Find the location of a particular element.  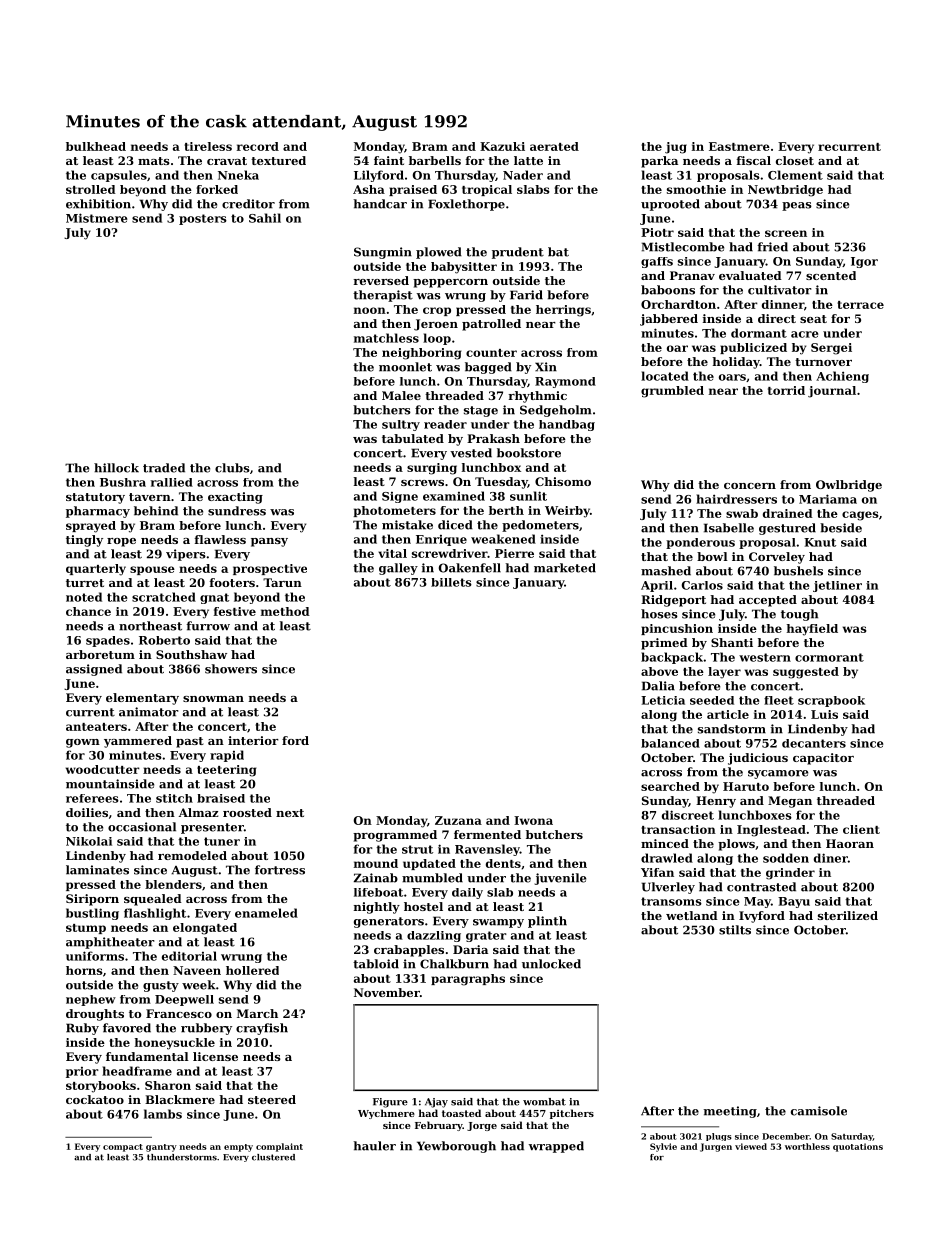

May is located at coordinates (757, 902).
